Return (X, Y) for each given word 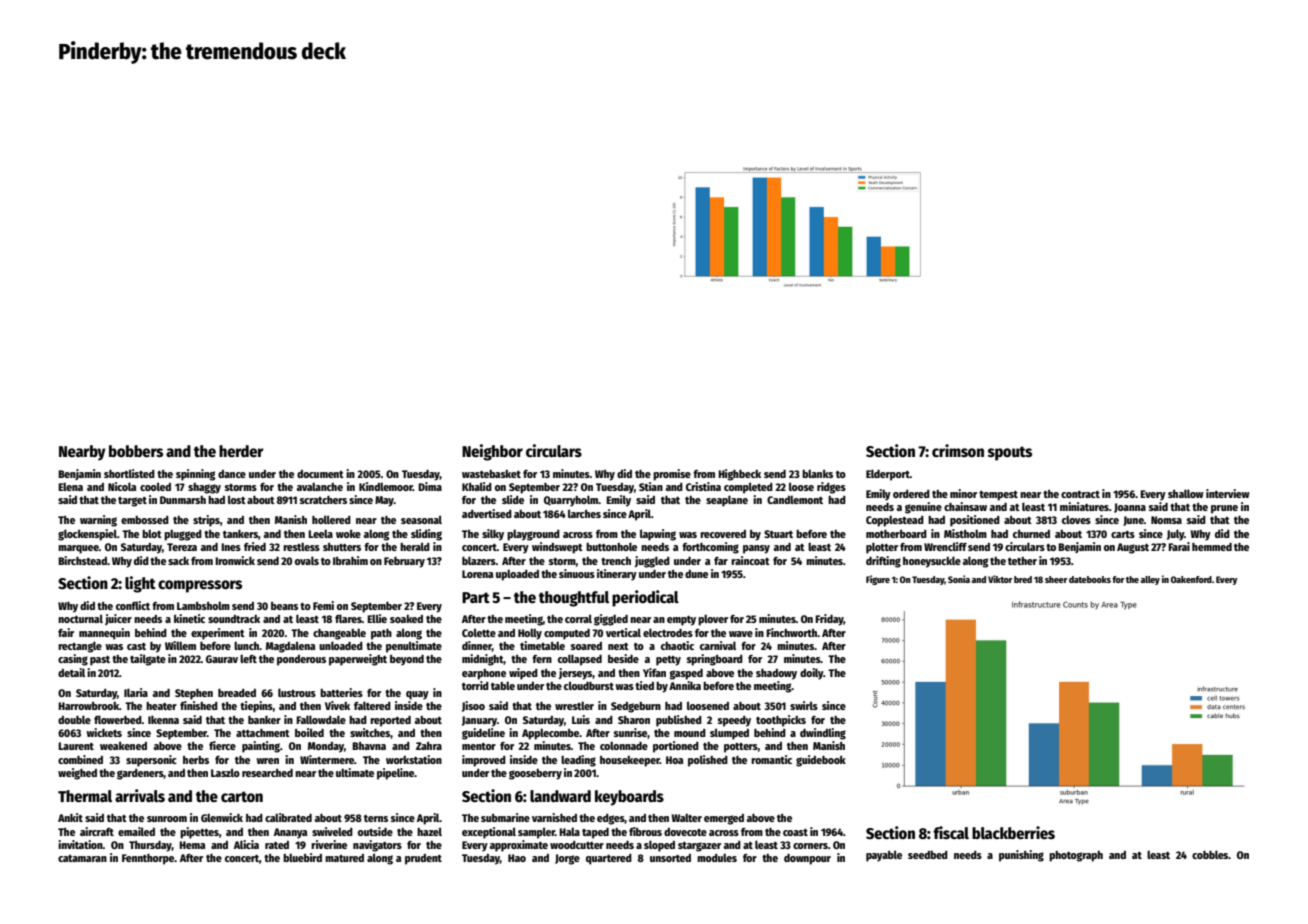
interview (1228, 493)
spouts (1010, 453)
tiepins (256, 707)
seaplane (727, 501)
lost (237, 499)
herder (241, 451)
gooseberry (535, 774)
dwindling (823, 734)
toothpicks (781, 721)
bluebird (302, 857)
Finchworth (791, 632)
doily (811, 674)
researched (267, 773)
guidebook (821, 761)
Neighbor (492, 452)
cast (136, 646)
